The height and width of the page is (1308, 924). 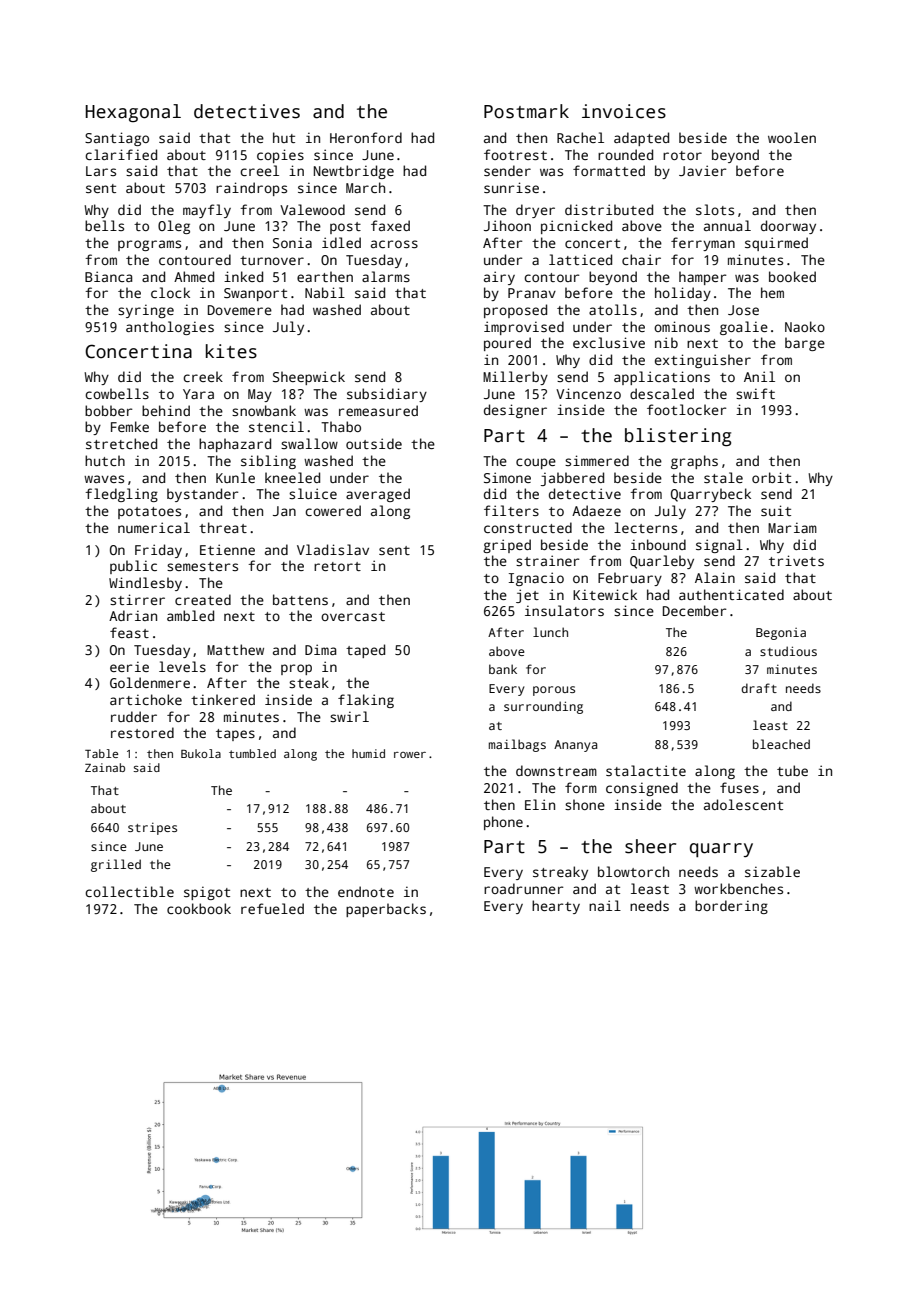 I want to click on Heronford, so click(x=366, y=137).
